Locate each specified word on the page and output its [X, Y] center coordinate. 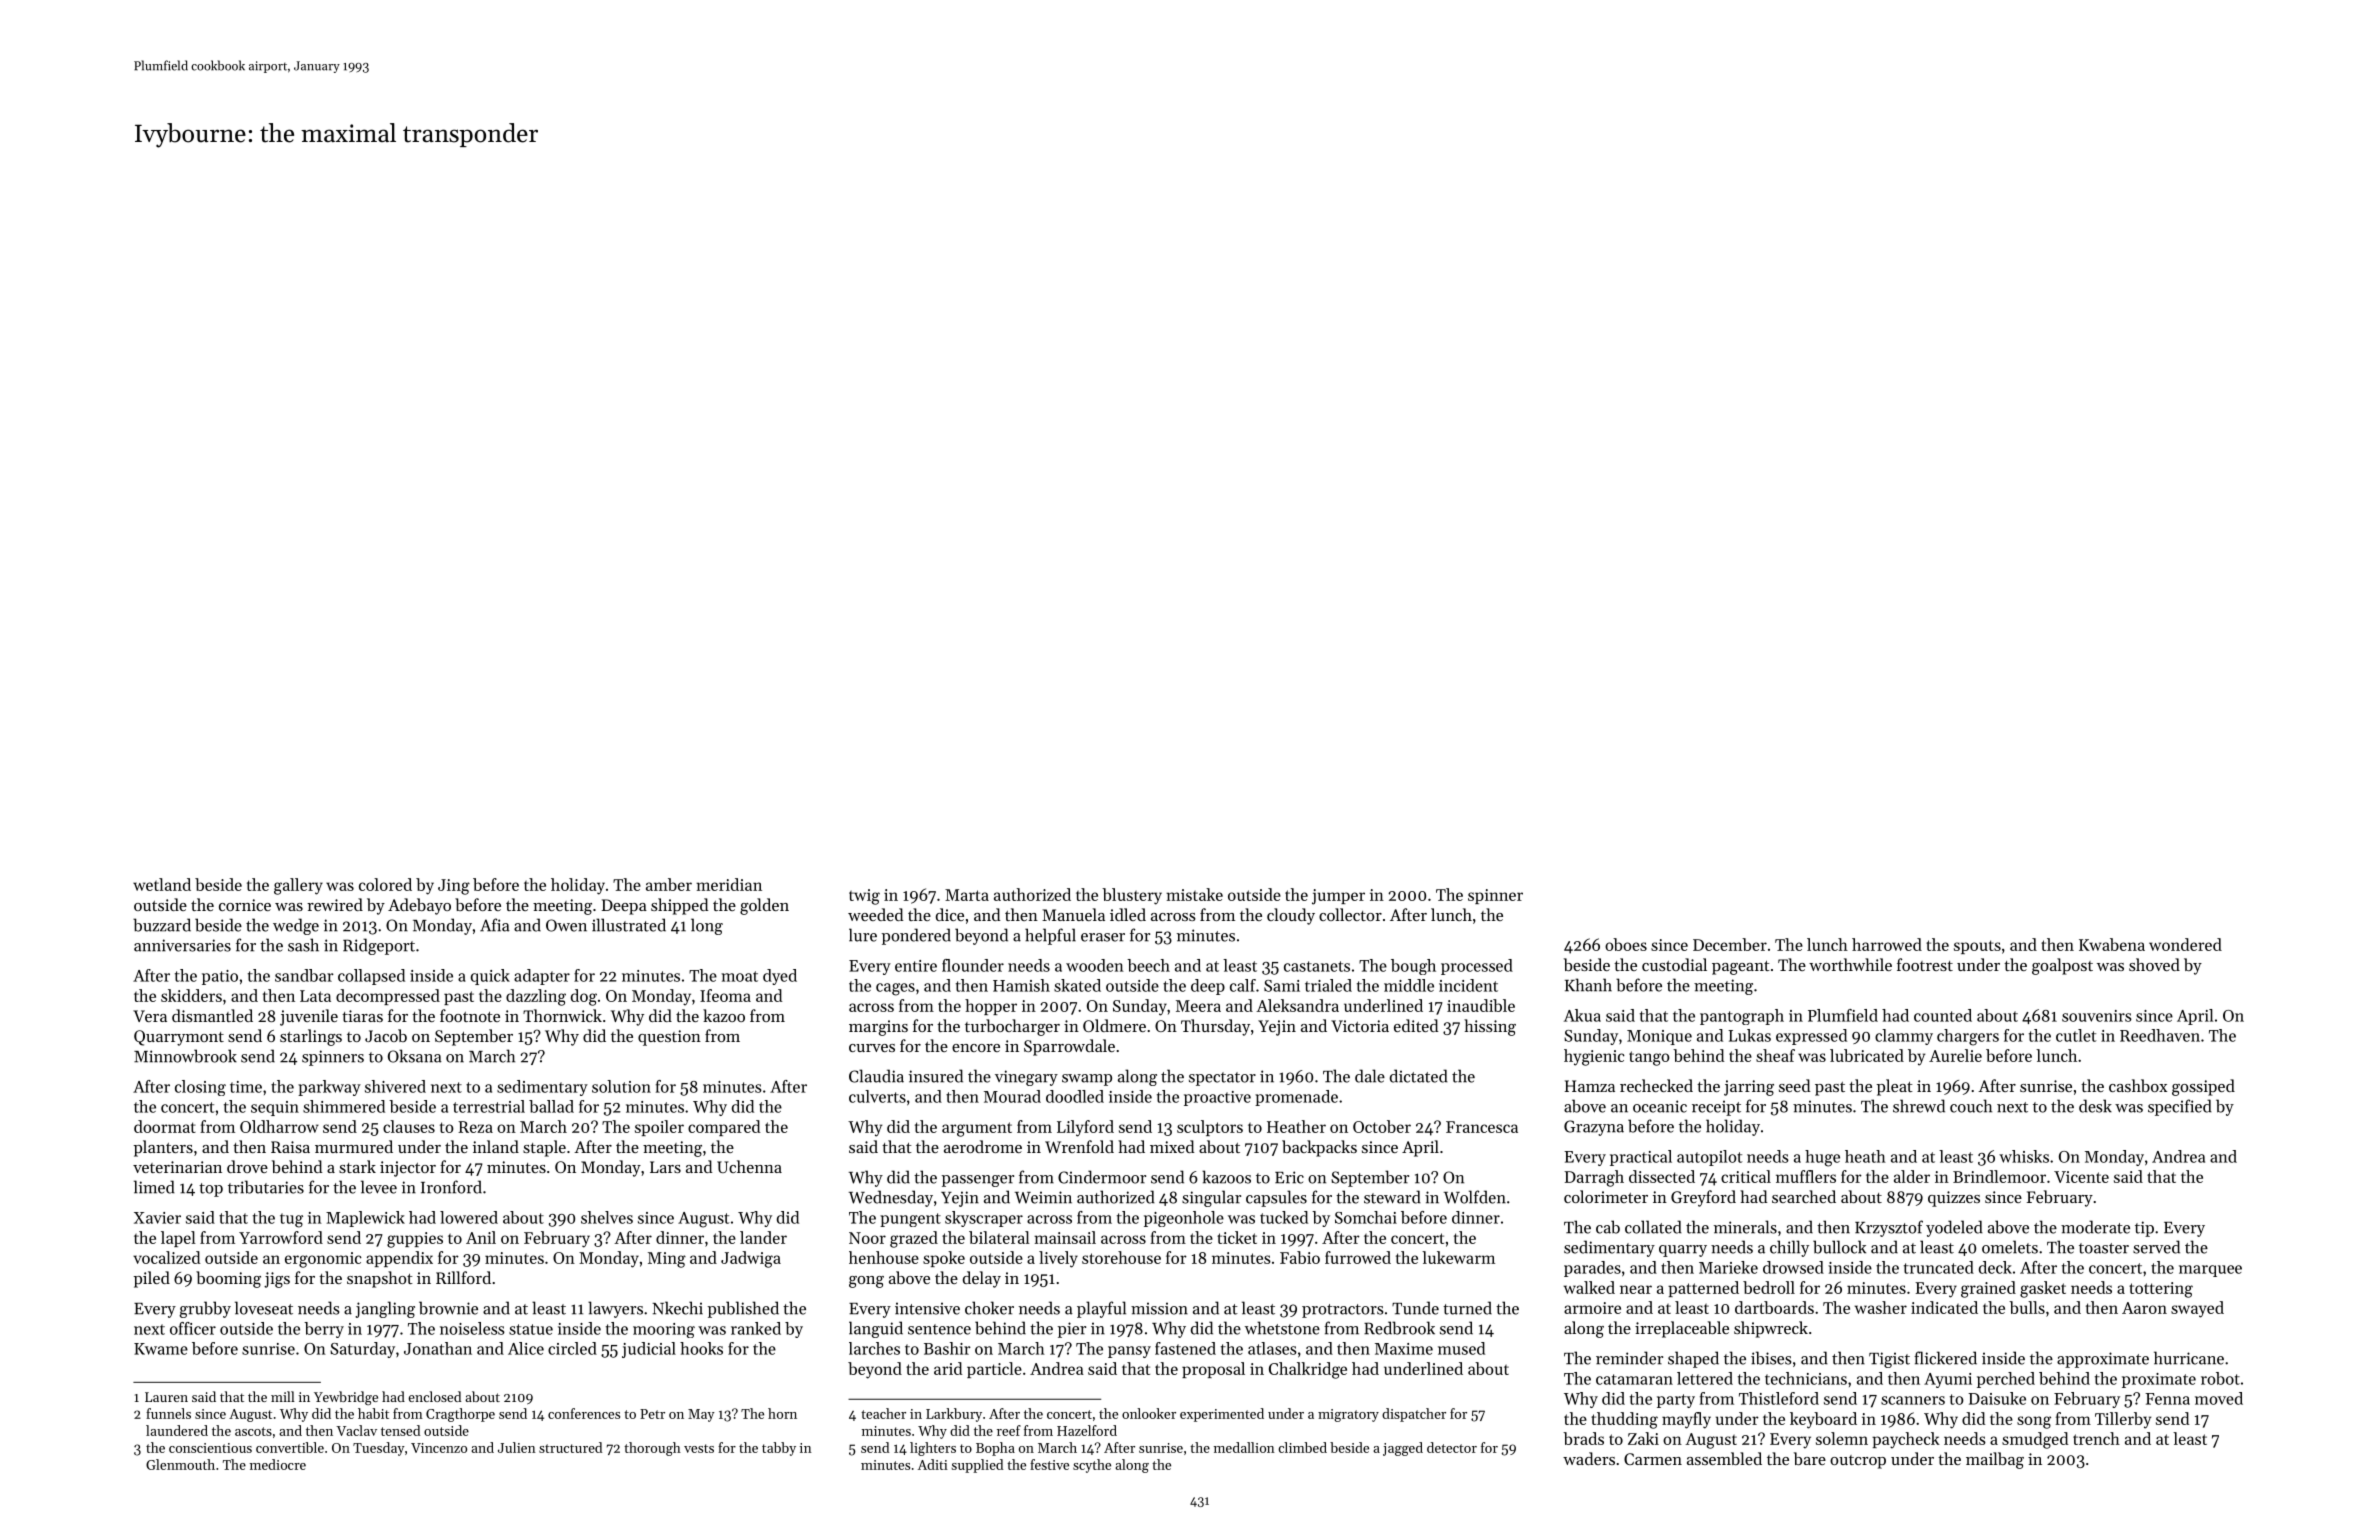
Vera [150, 1016]
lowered [469, 1217]
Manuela [1073, 914]
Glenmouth [180, 1464]
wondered [2185, 944]
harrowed [1887, 944]
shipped [680, 906]
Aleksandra [1297, 1005]
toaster [2104, 1248]
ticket [1237, 1237]
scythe [1092, 1466]
